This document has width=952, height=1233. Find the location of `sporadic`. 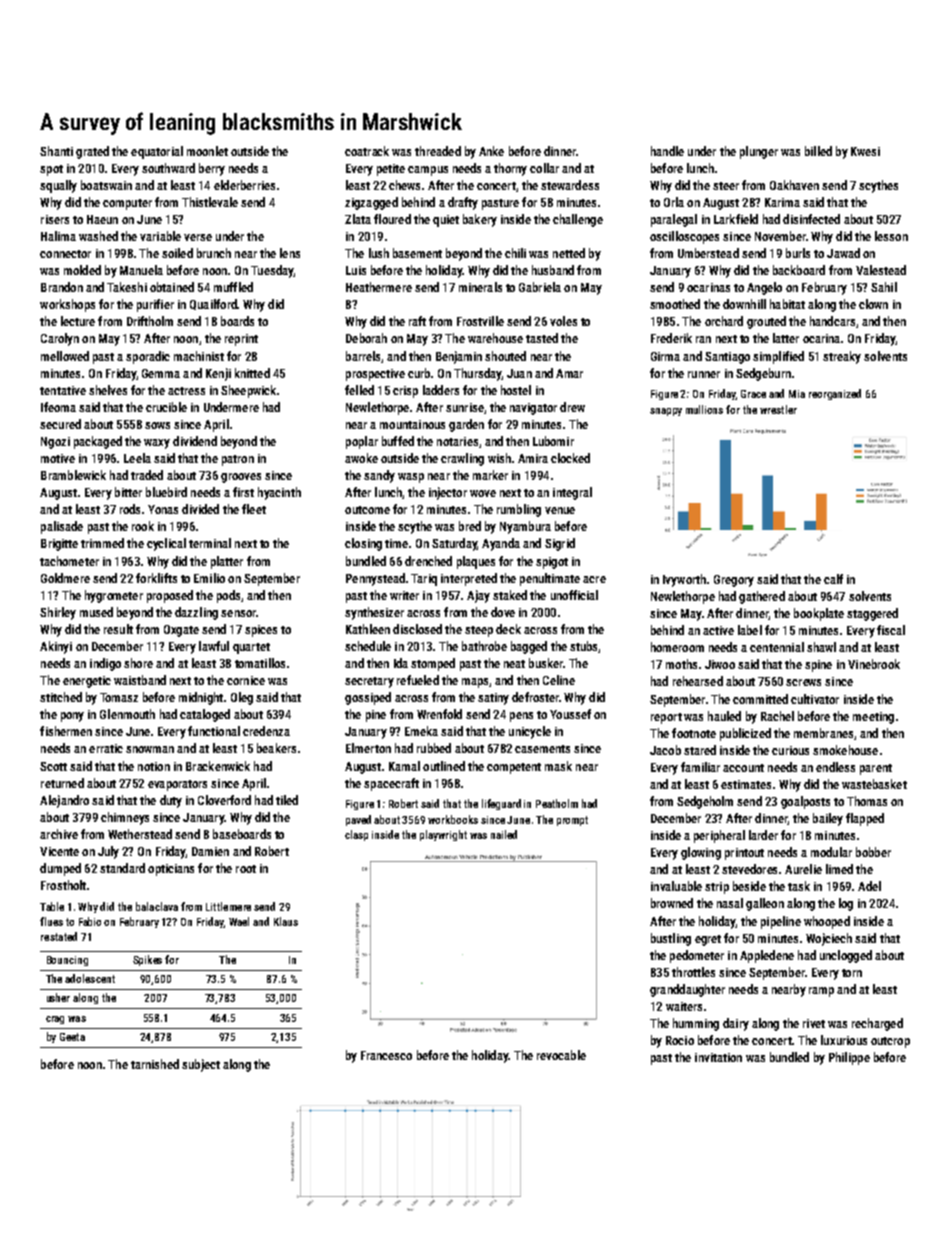

sporadic is located at coordinates (148, 357).
